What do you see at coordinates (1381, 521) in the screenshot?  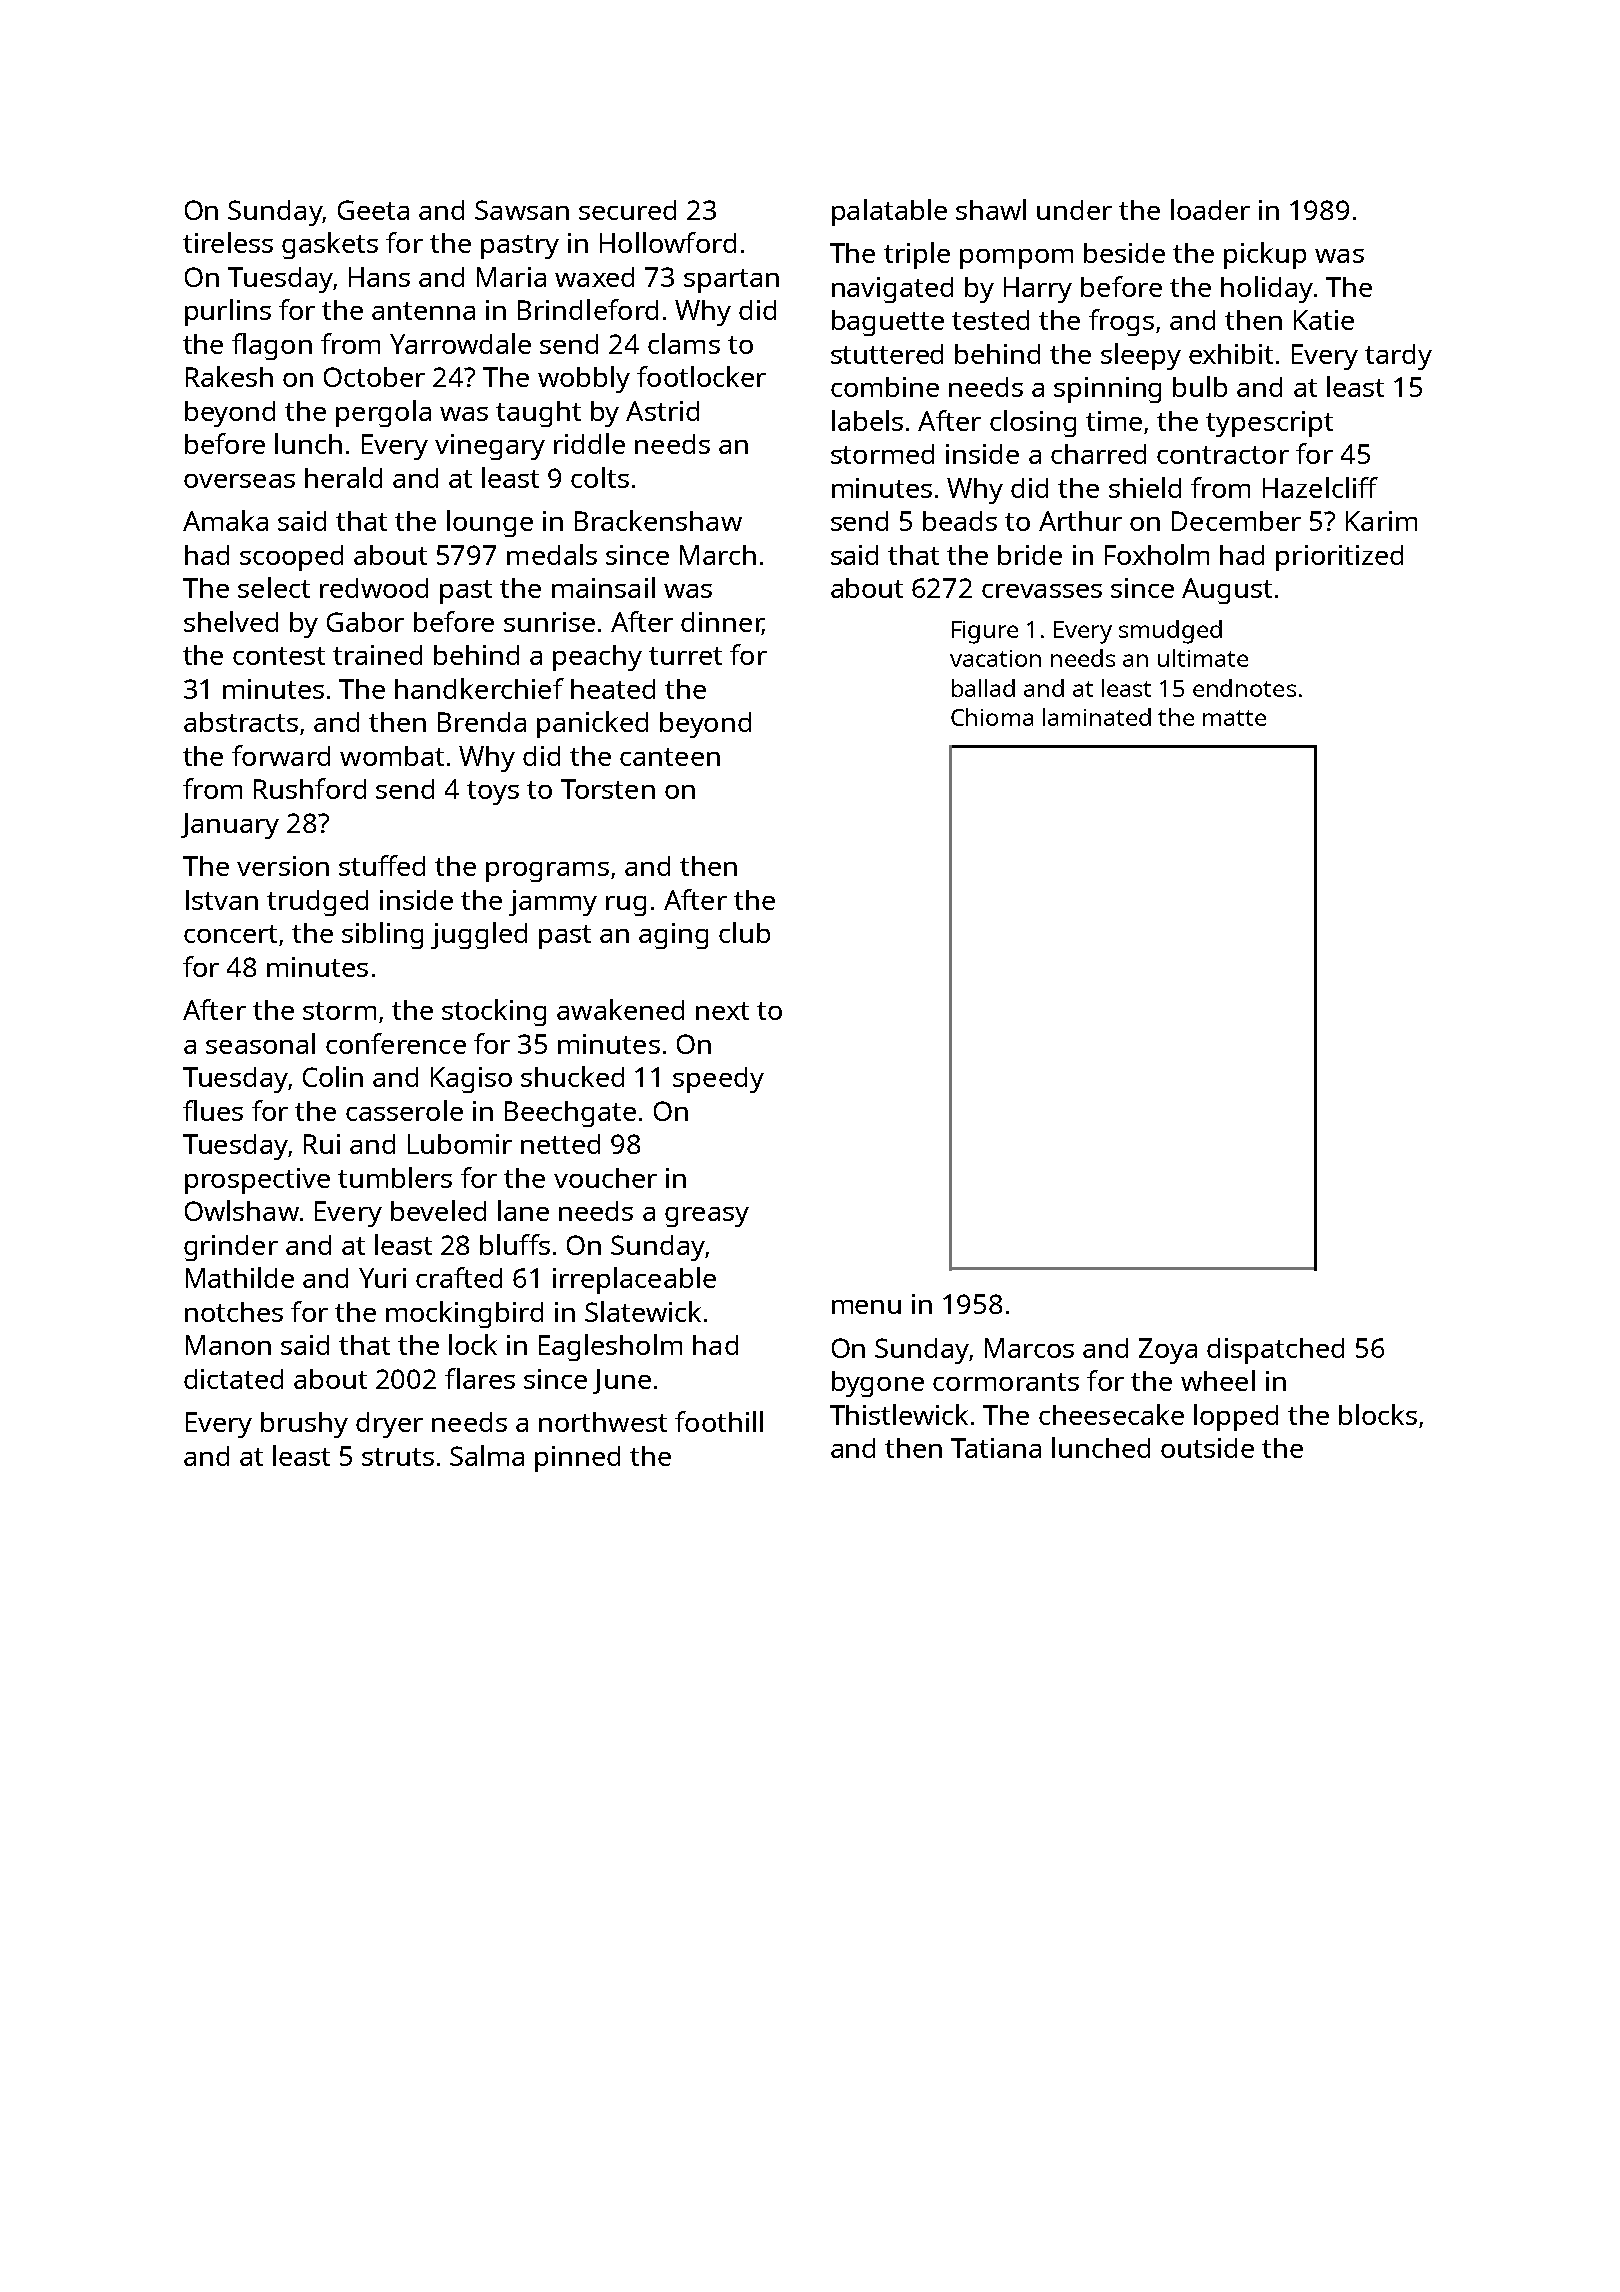 I see `Karim` at bounding box center [1381, 521].
